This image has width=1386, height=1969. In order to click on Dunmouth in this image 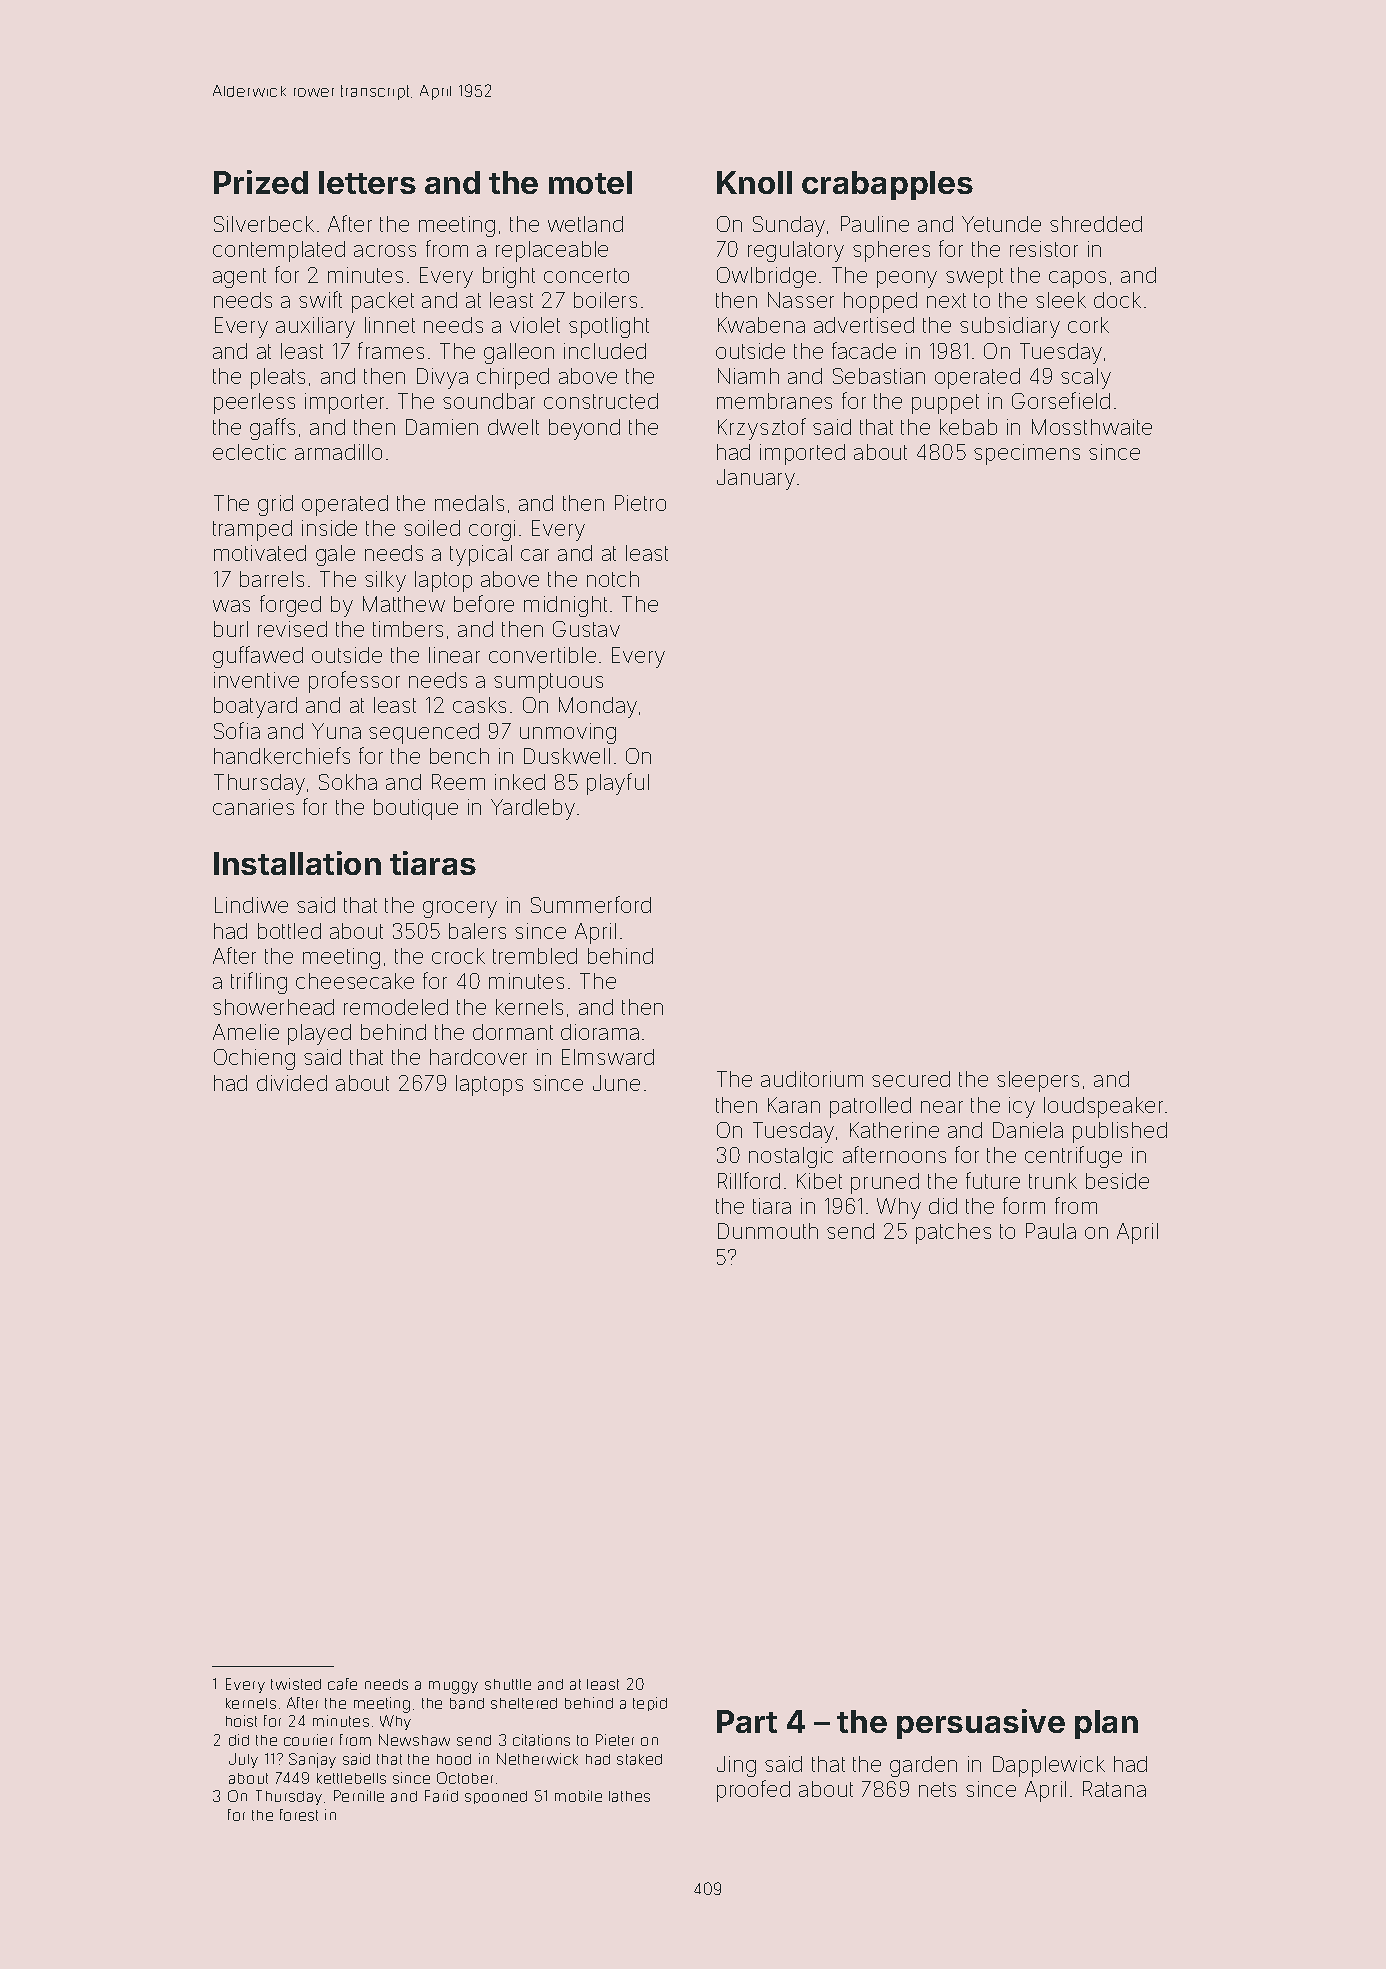, I will do `click(768, 1231)`.
